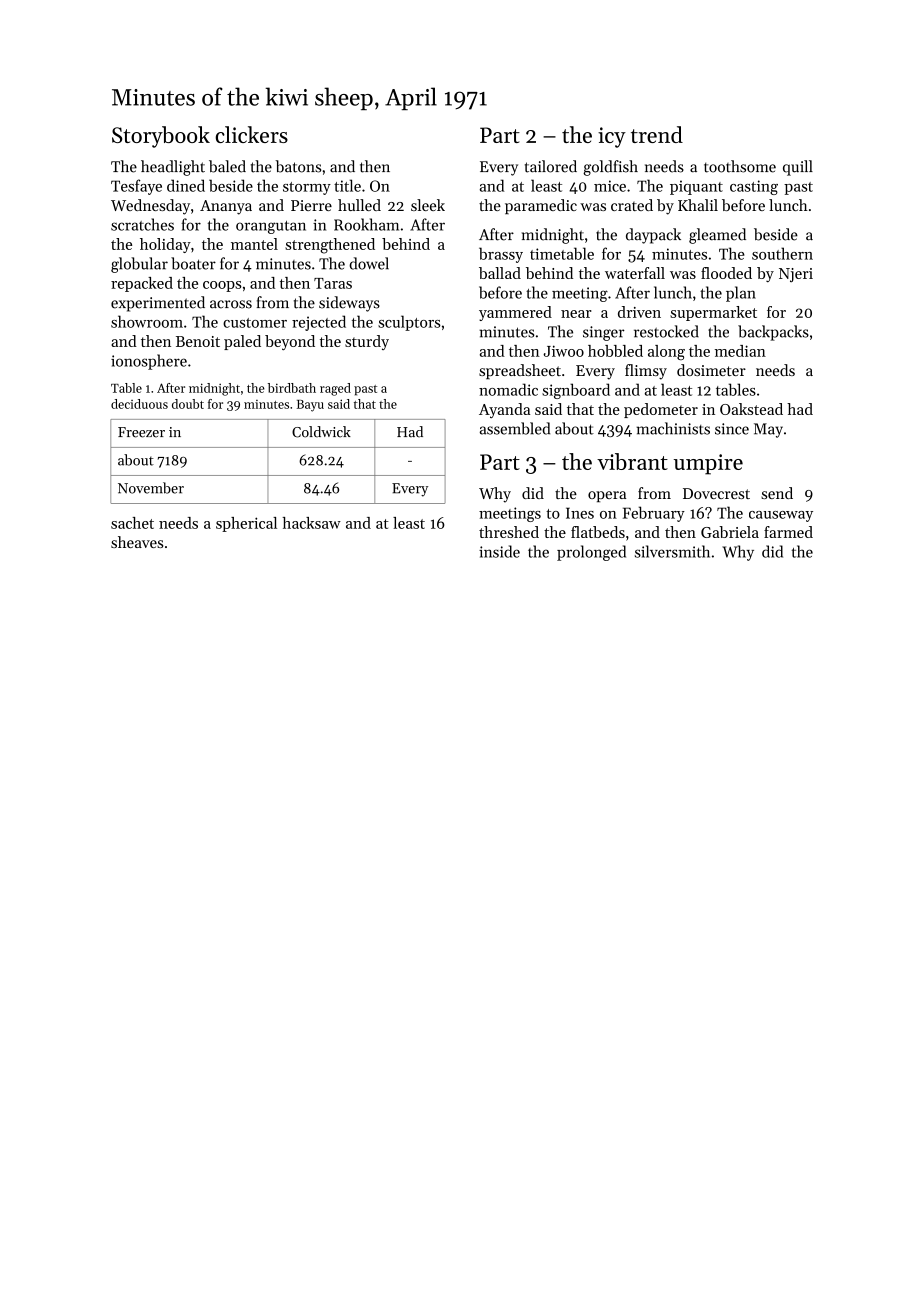 This screenshot has height=1308, width=924. I want to click on spherical, so click(246, 524).
